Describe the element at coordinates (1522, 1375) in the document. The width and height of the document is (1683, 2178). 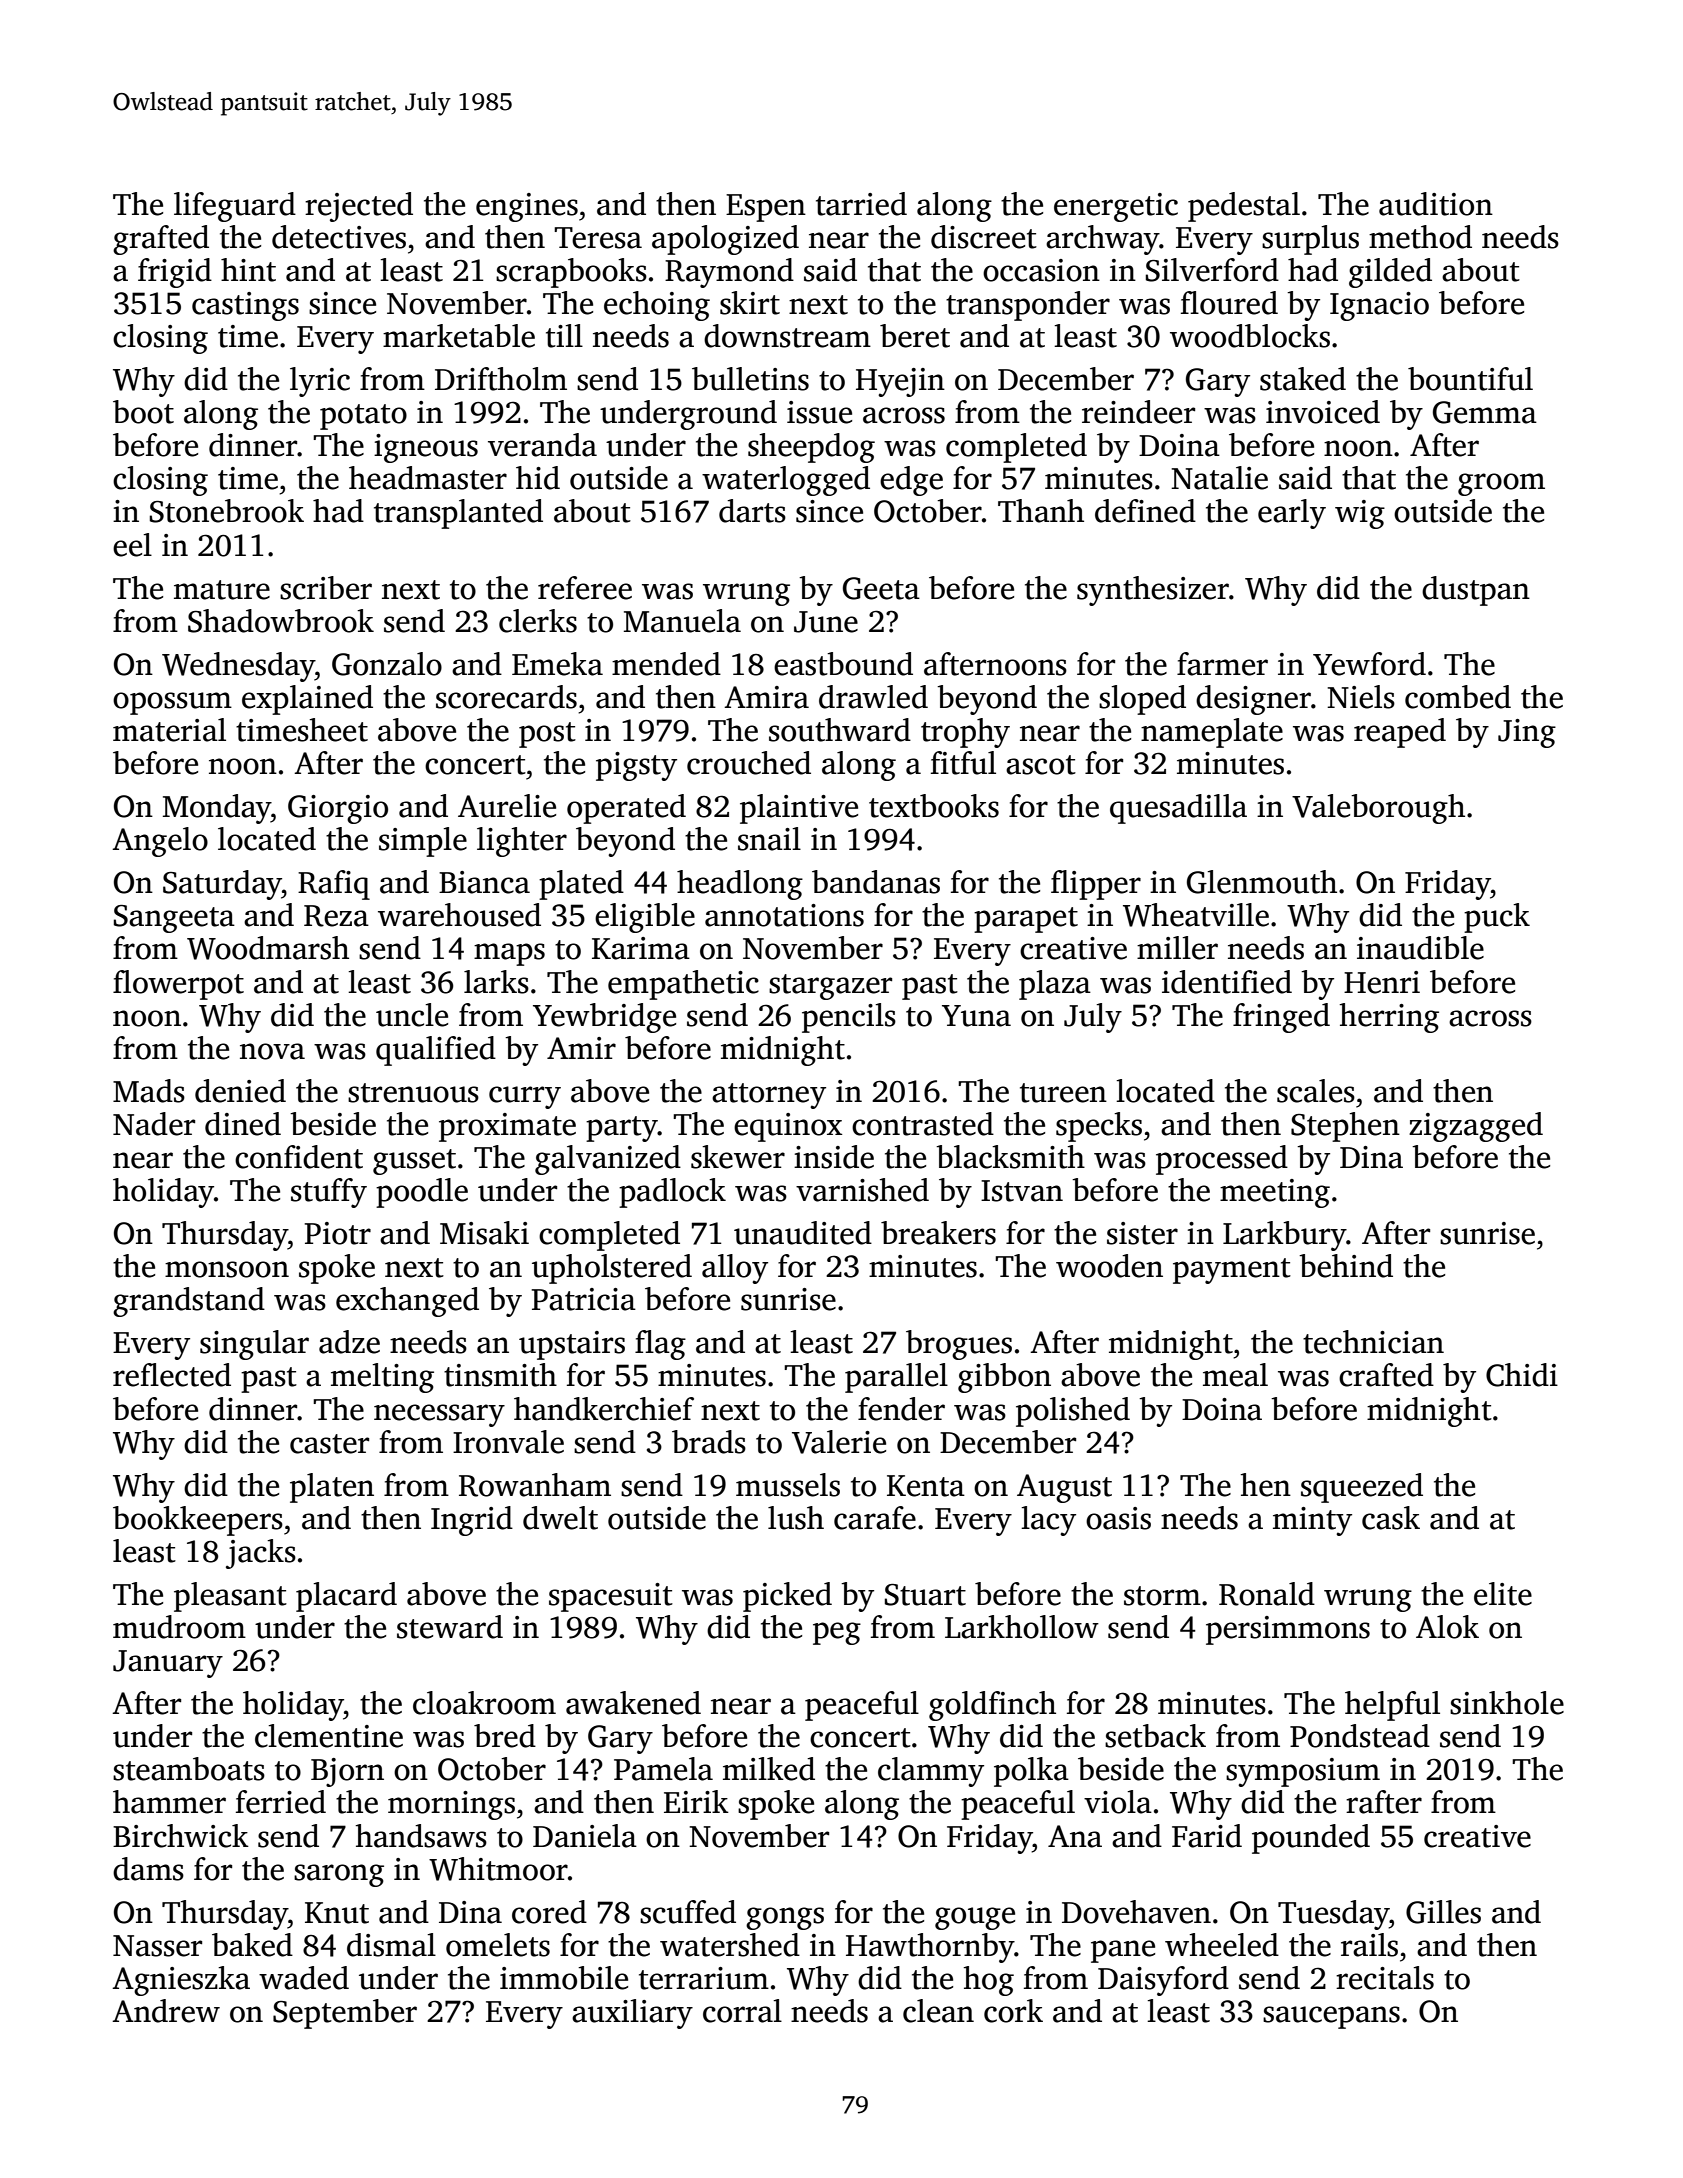
I see `Chidi` at that location.
